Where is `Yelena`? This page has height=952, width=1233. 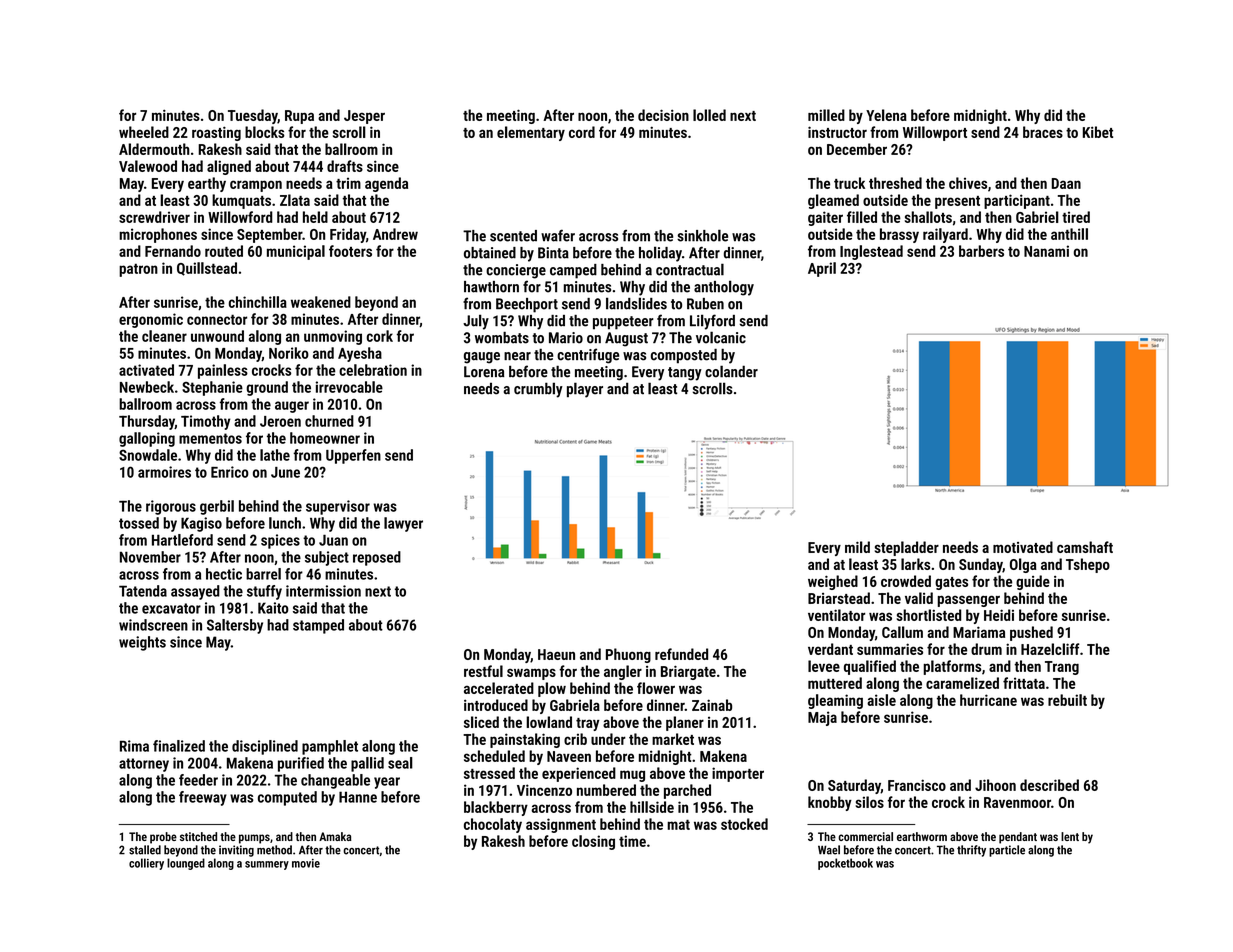 Yelena is located at coordinates (886, 115).
